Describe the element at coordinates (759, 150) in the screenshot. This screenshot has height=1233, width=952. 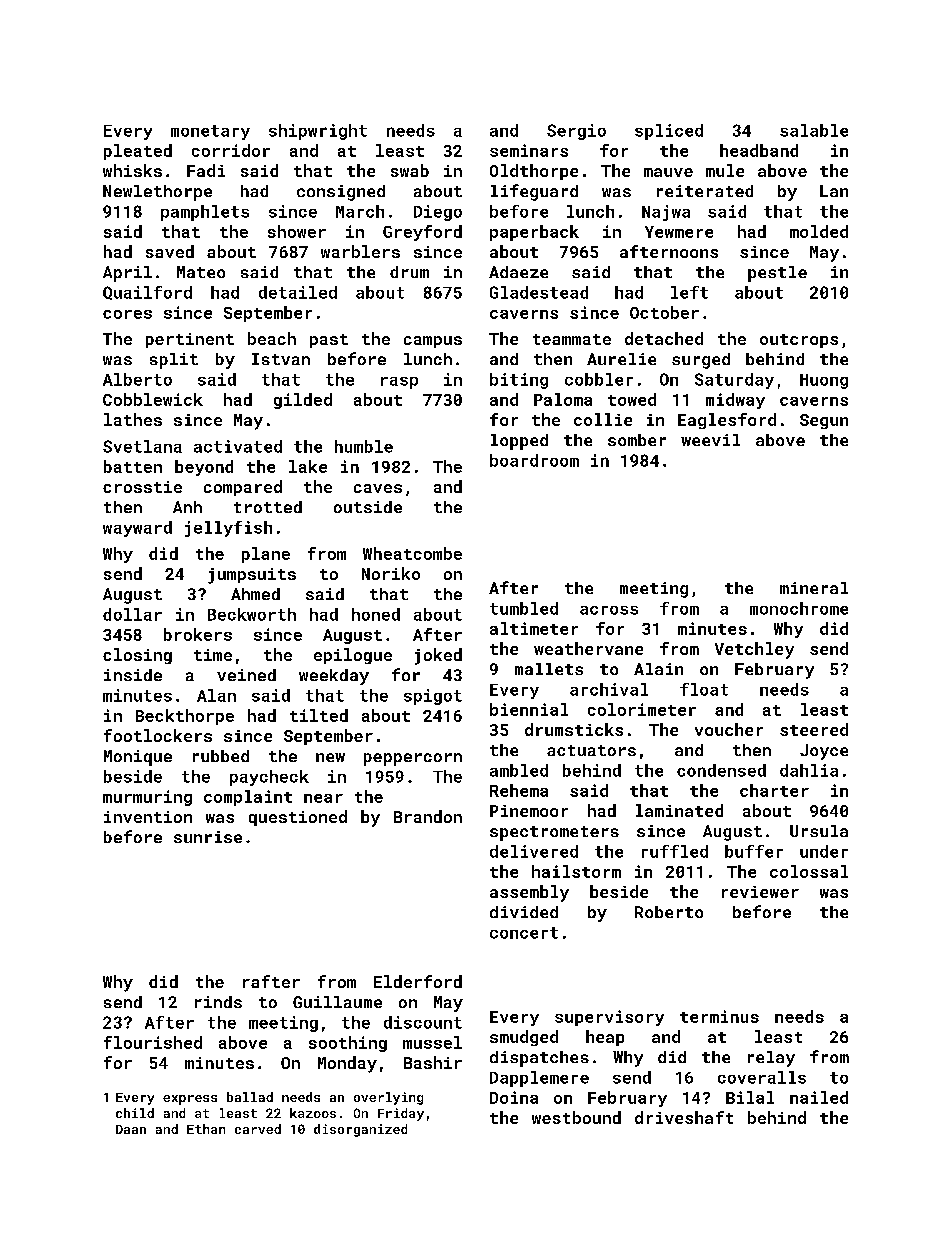
I see `headband` at that location.
